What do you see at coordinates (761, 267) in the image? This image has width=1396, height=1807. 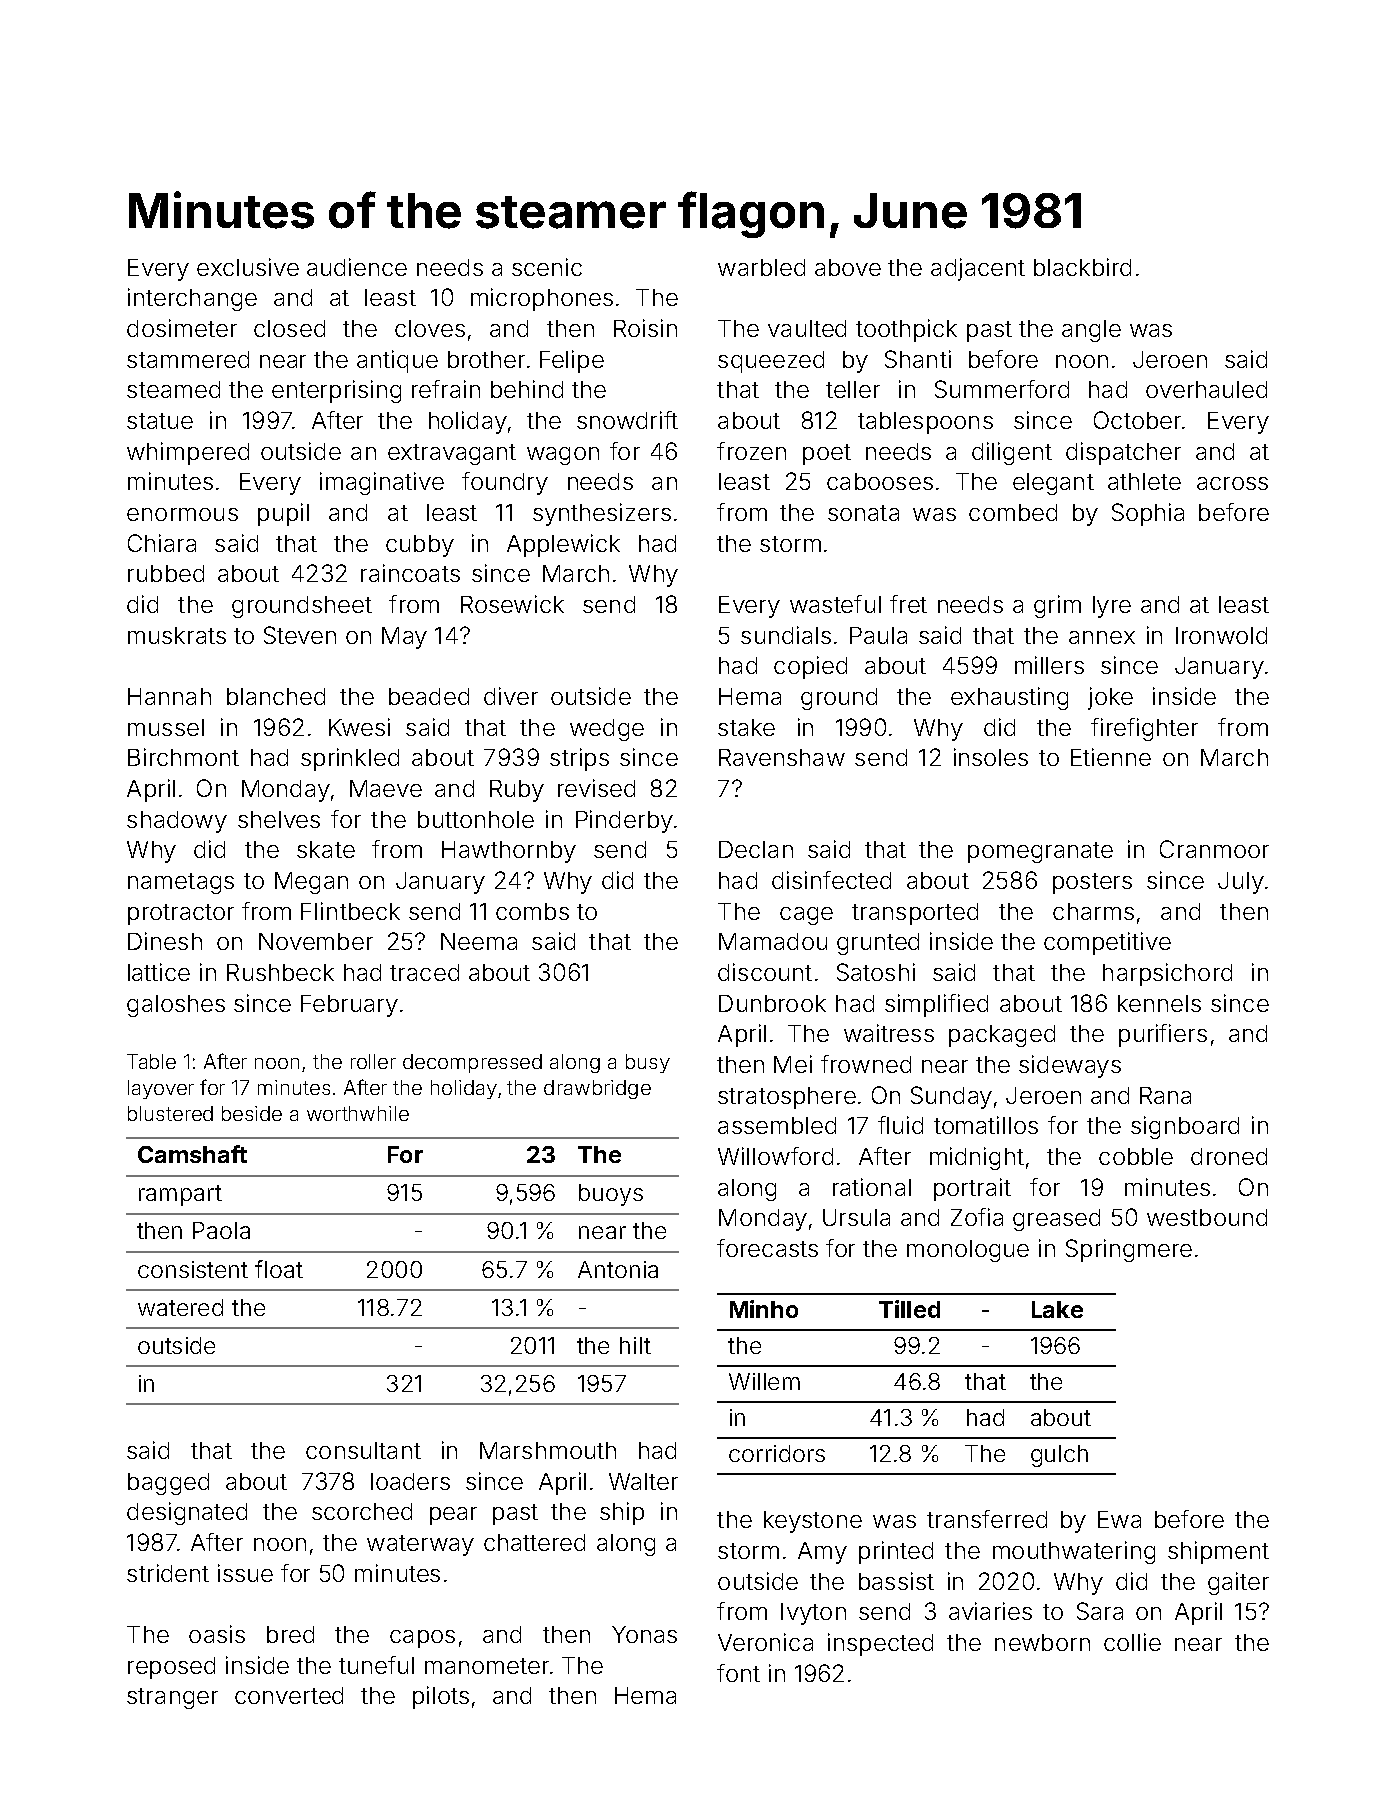 I see `warbled` at bounding box center [761, 267].
